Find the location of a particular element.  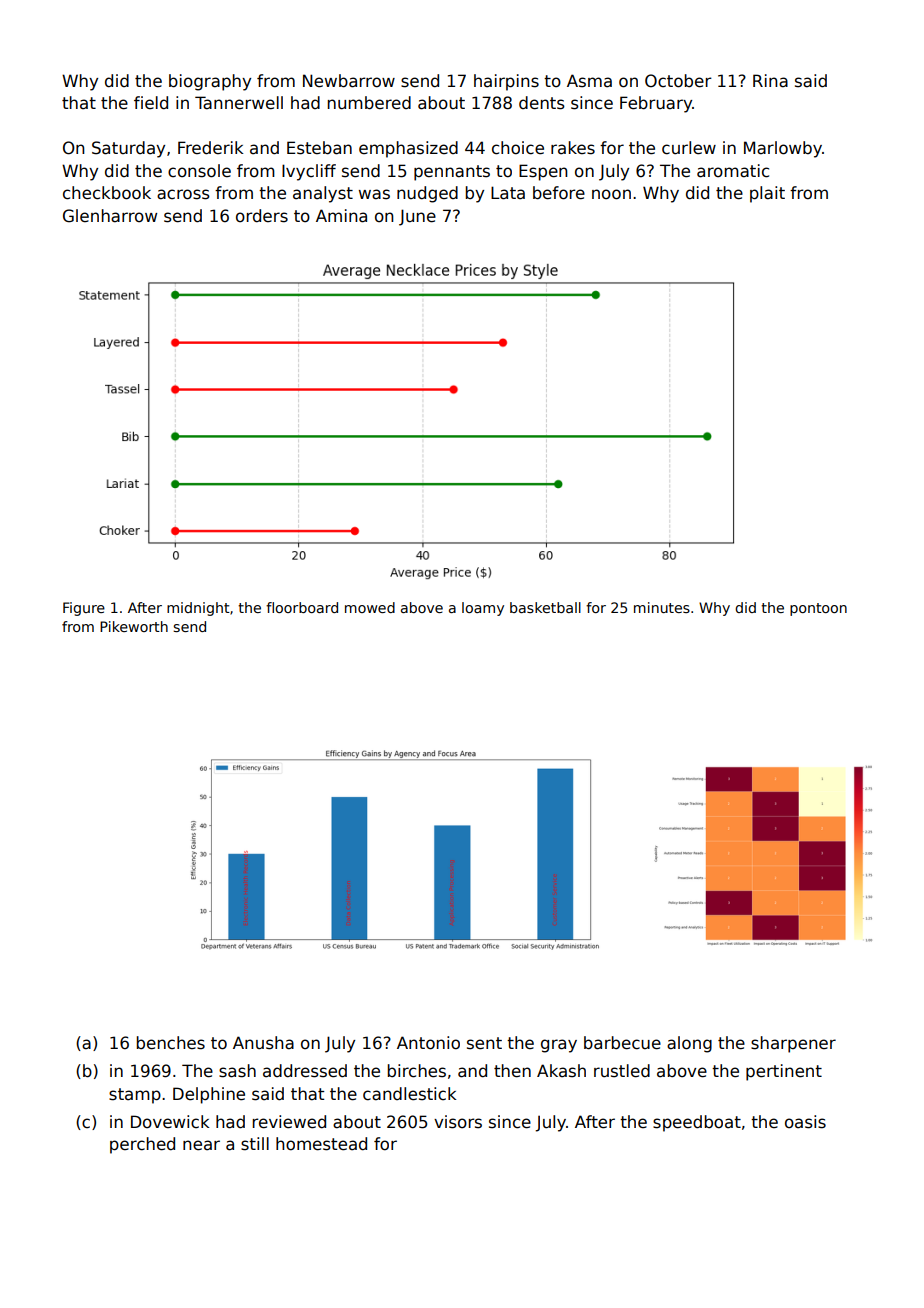

sharpener is located at coordinates (793, 1044).
